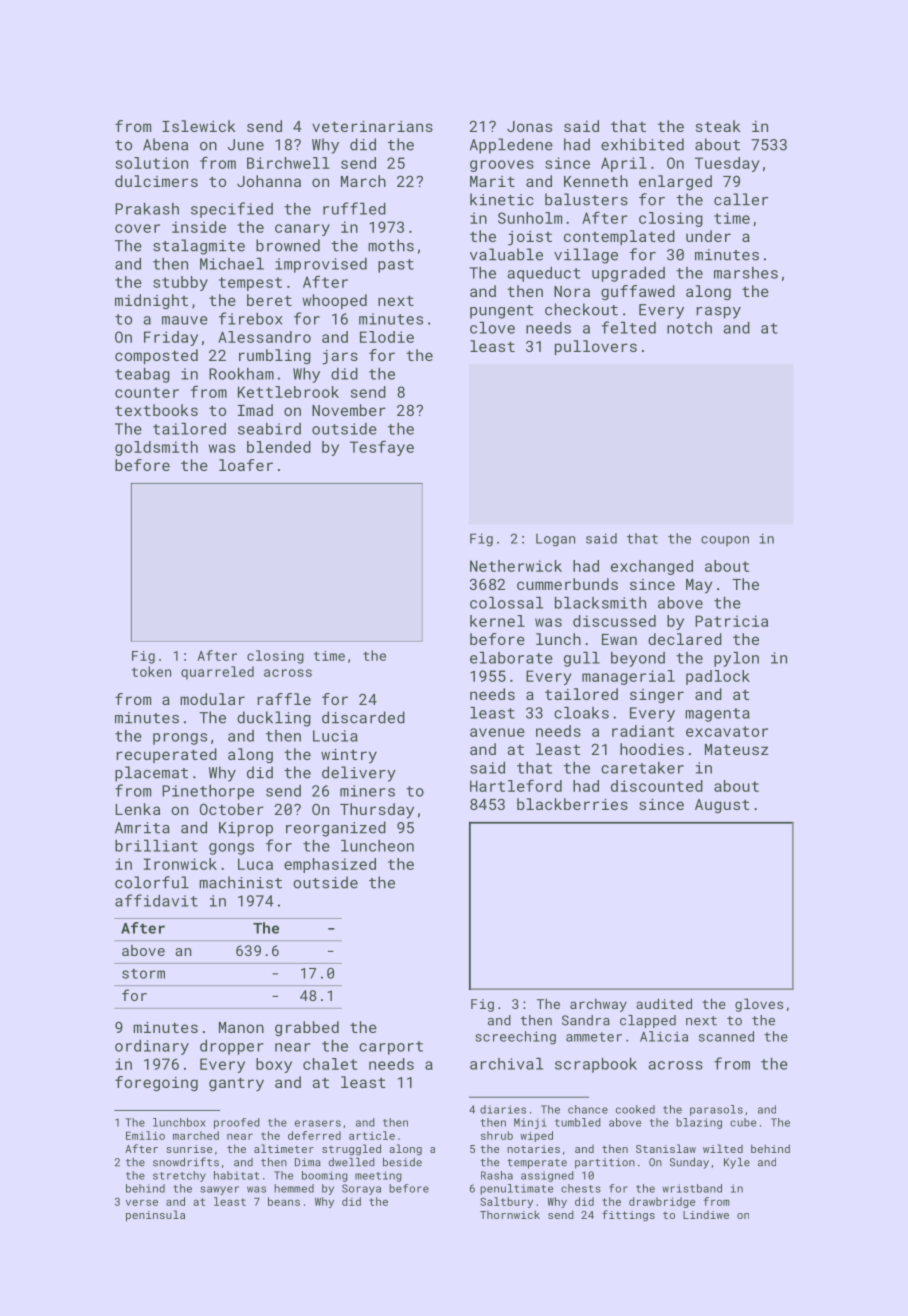 This screenshot has width=908, height=1316. I want to click on discounted, so click(657, 786).
